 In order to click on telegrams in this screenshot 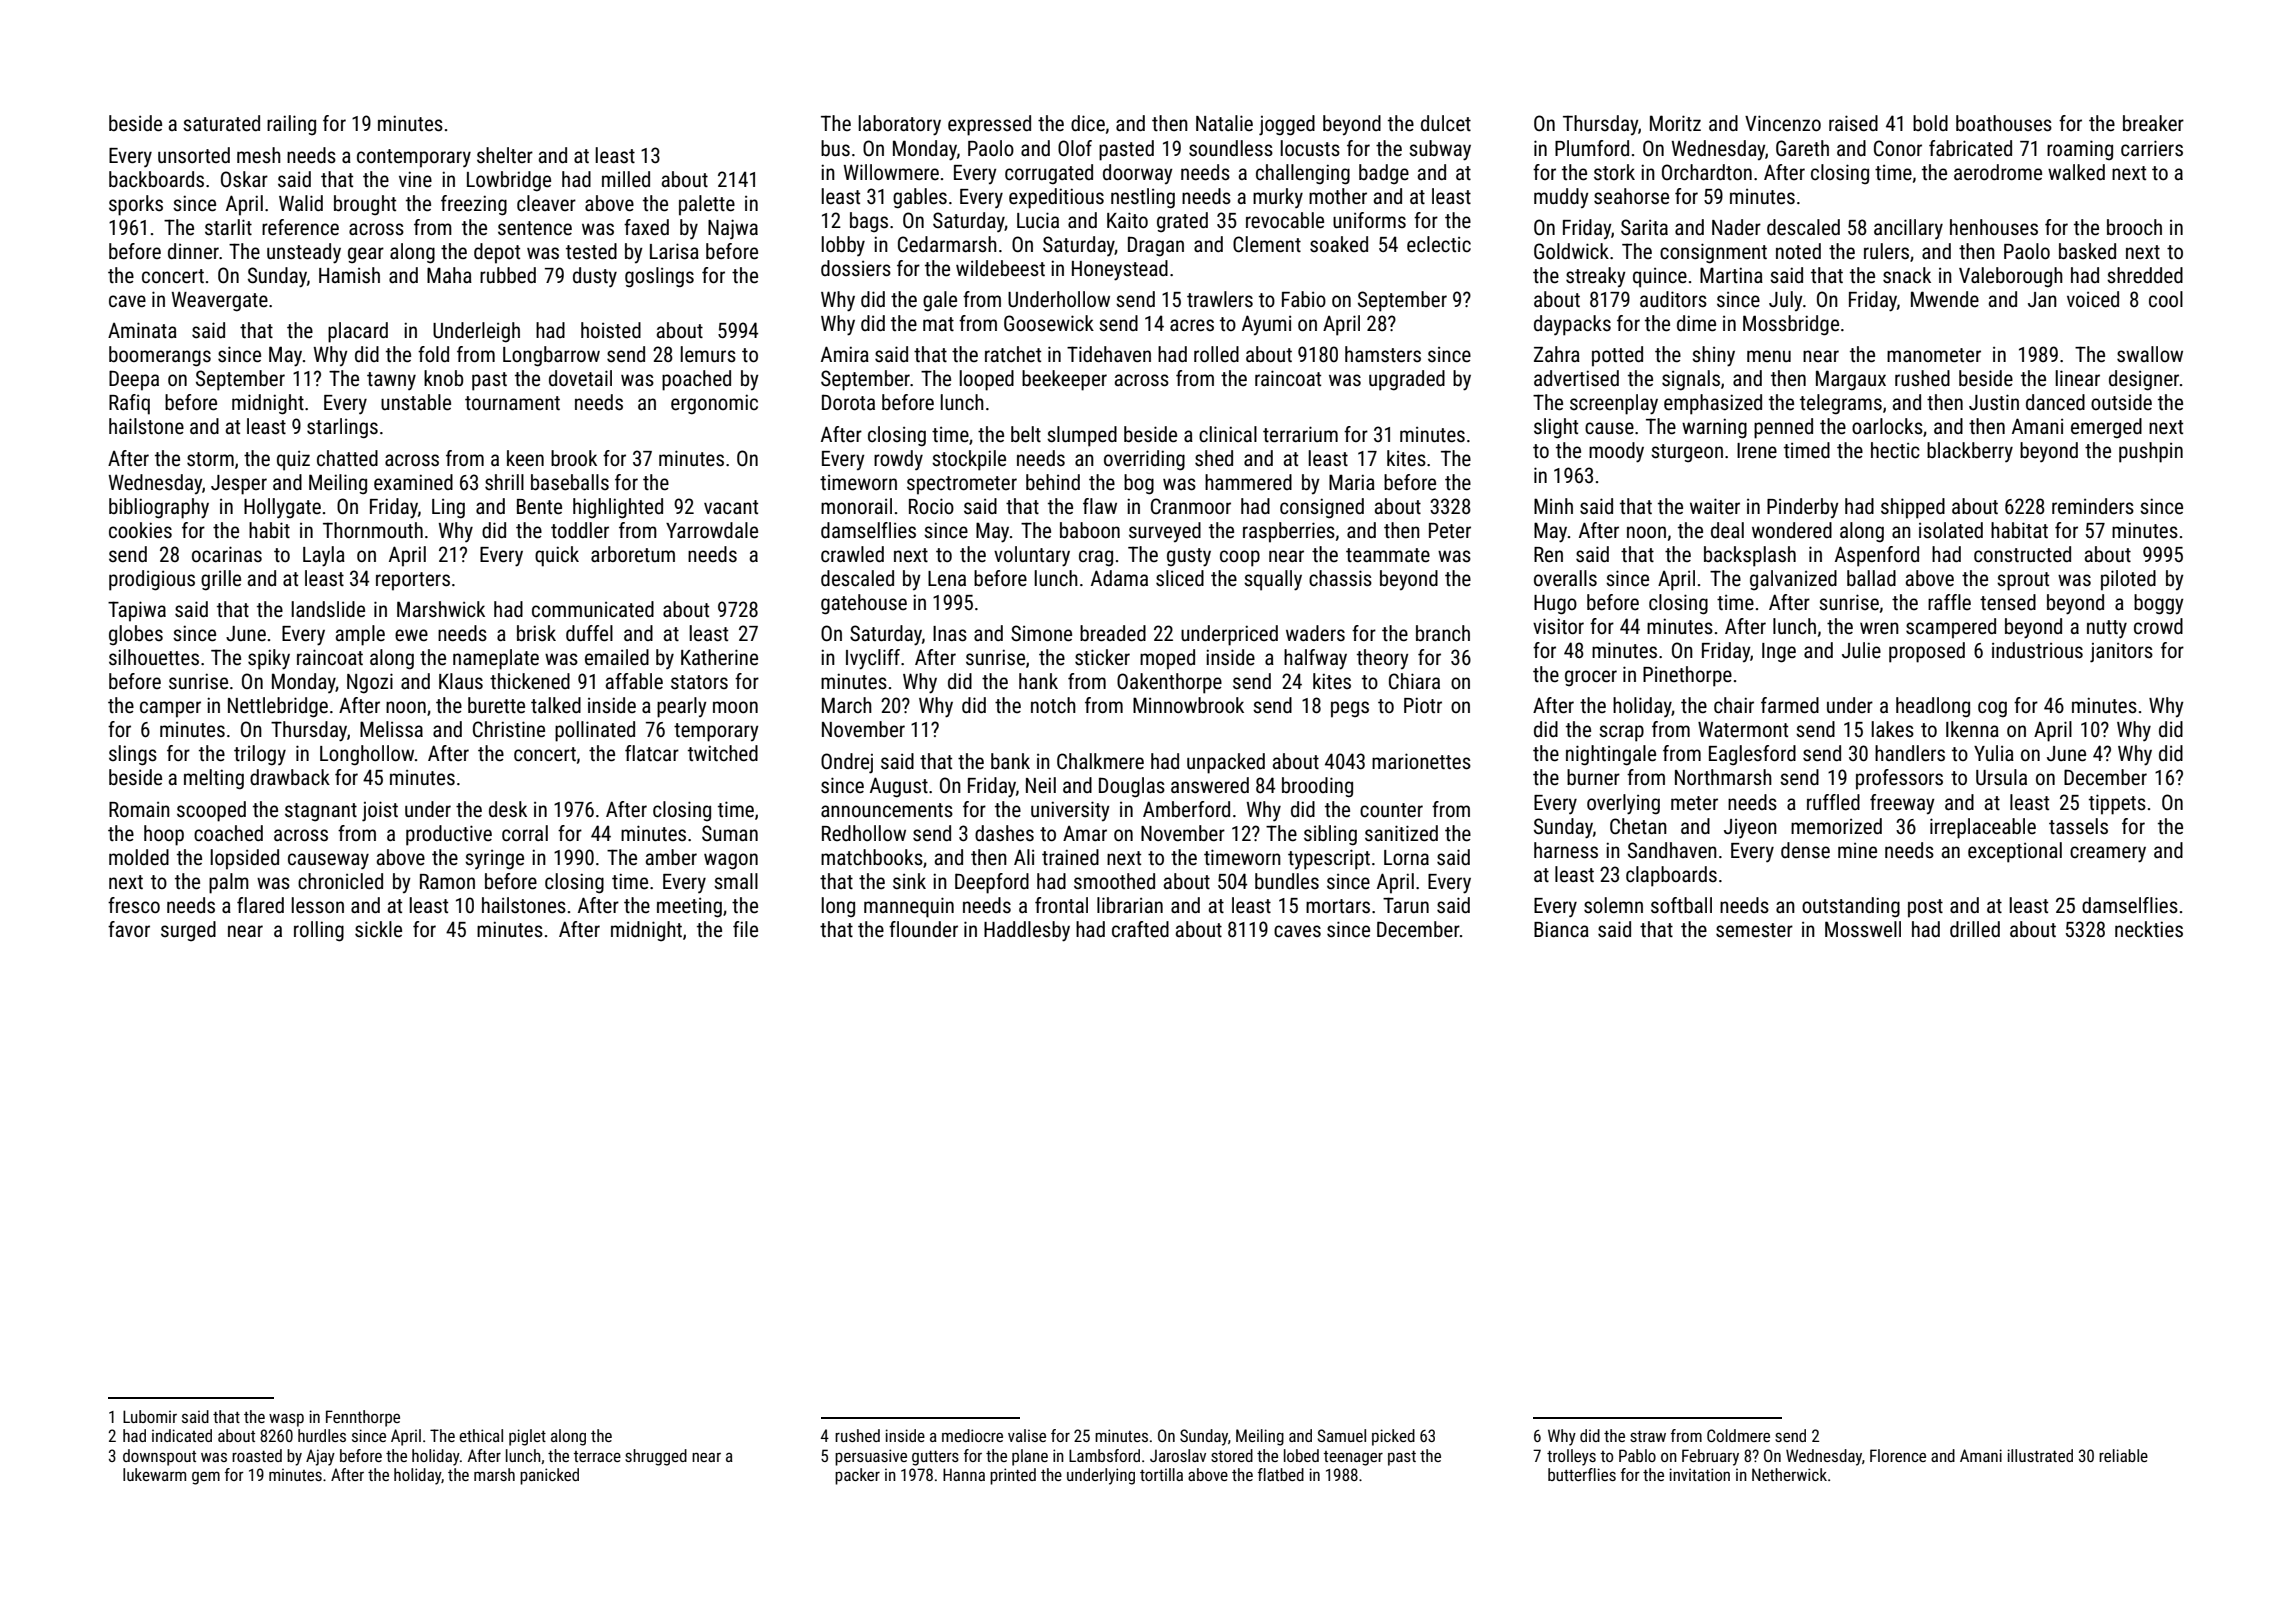, I will do `click(1841, 404)`.
